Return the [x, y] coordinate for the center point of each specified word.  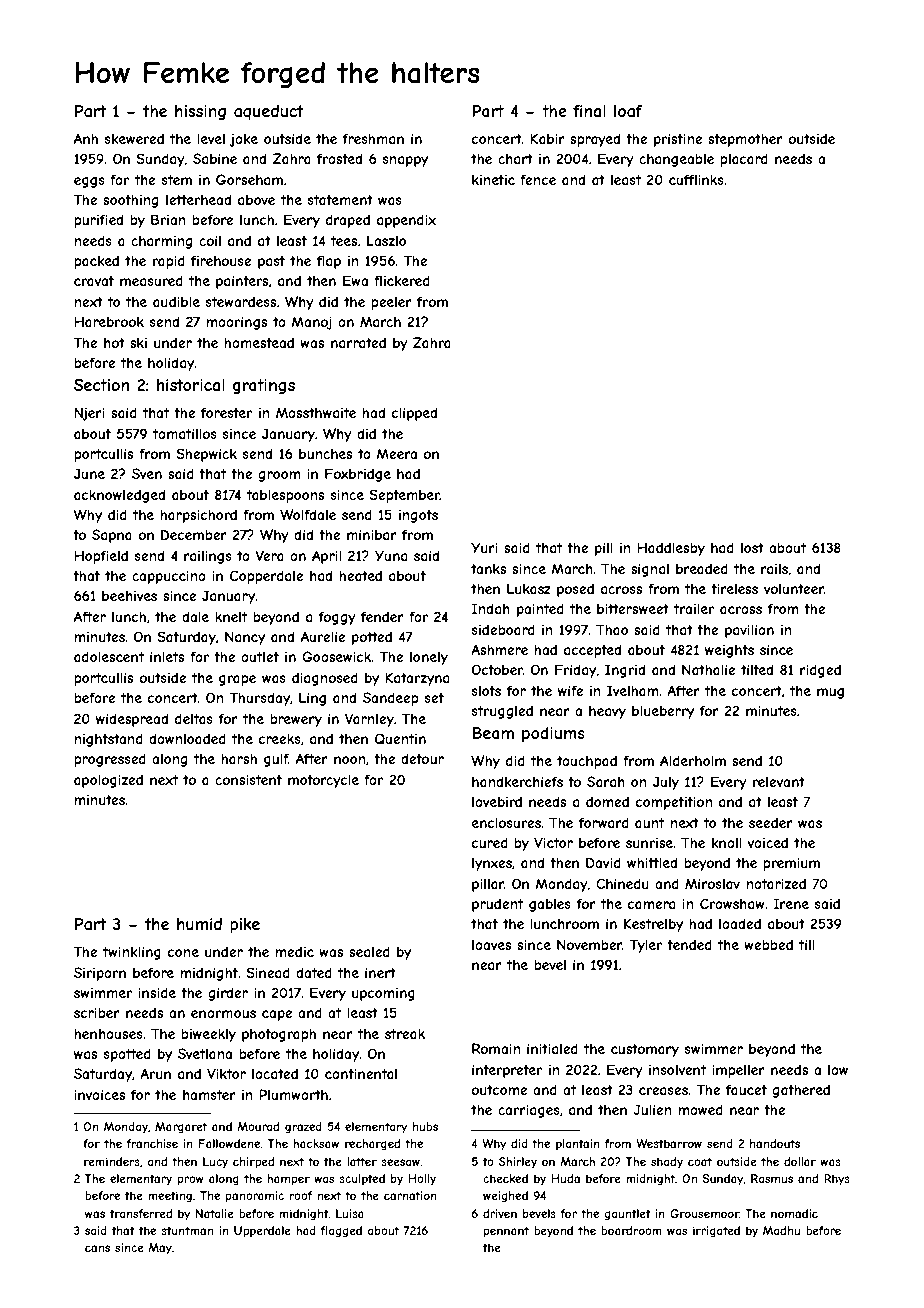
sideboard [503, 629]
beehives [129, 596]
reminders [112, 1161]
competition [674, 803]
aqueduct [269, 112]
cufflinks [696, 179]
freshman [373, 138]
